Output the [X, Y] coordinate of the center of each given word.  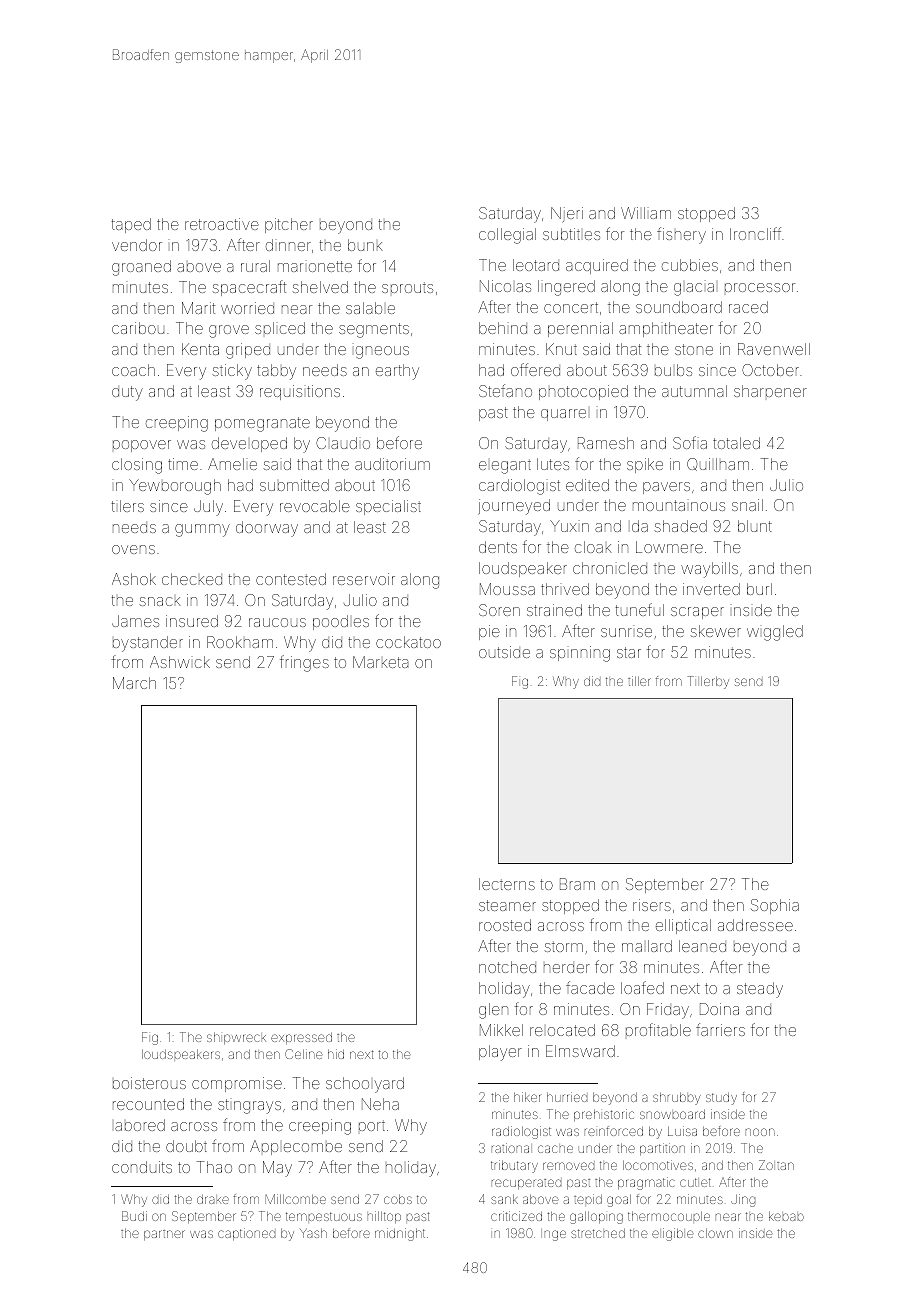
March [134, 683]
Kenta [200, 349]
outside [504, 652]
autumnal [694, 391]
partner [164, 1235]
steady [760, 990]
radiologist [521, 1132]
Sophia [775, 906]
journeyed [514, 507]
